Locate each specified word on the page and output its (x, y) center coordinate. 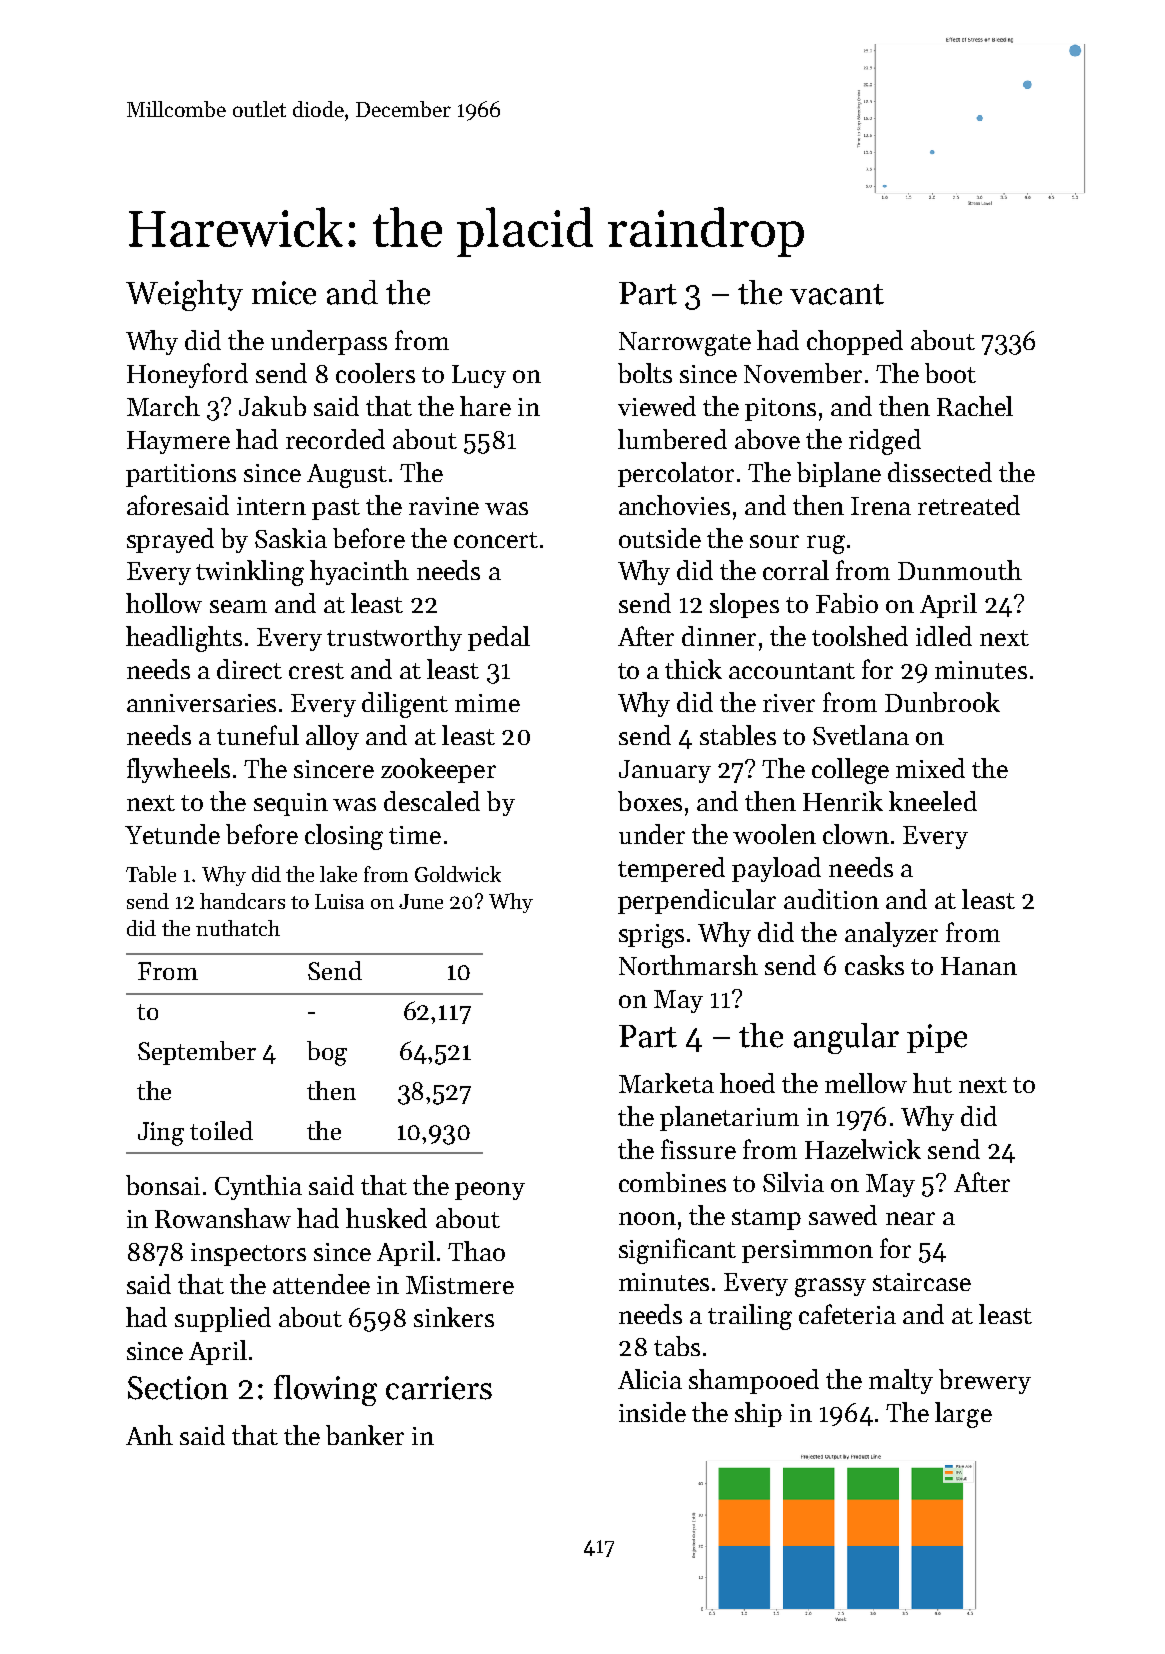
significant (677, 1251)
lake (338, 874)
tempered (671, 869)
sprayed (170, 540)
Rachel (975, 406)
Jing (161, 1134)
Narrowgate (685, 344)
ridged (885, 442)
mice (284, 293)
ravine (444, 506)
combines (672, 1182)
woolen (774, 834)
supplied (223, 1319)
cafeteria (847, 1314)
